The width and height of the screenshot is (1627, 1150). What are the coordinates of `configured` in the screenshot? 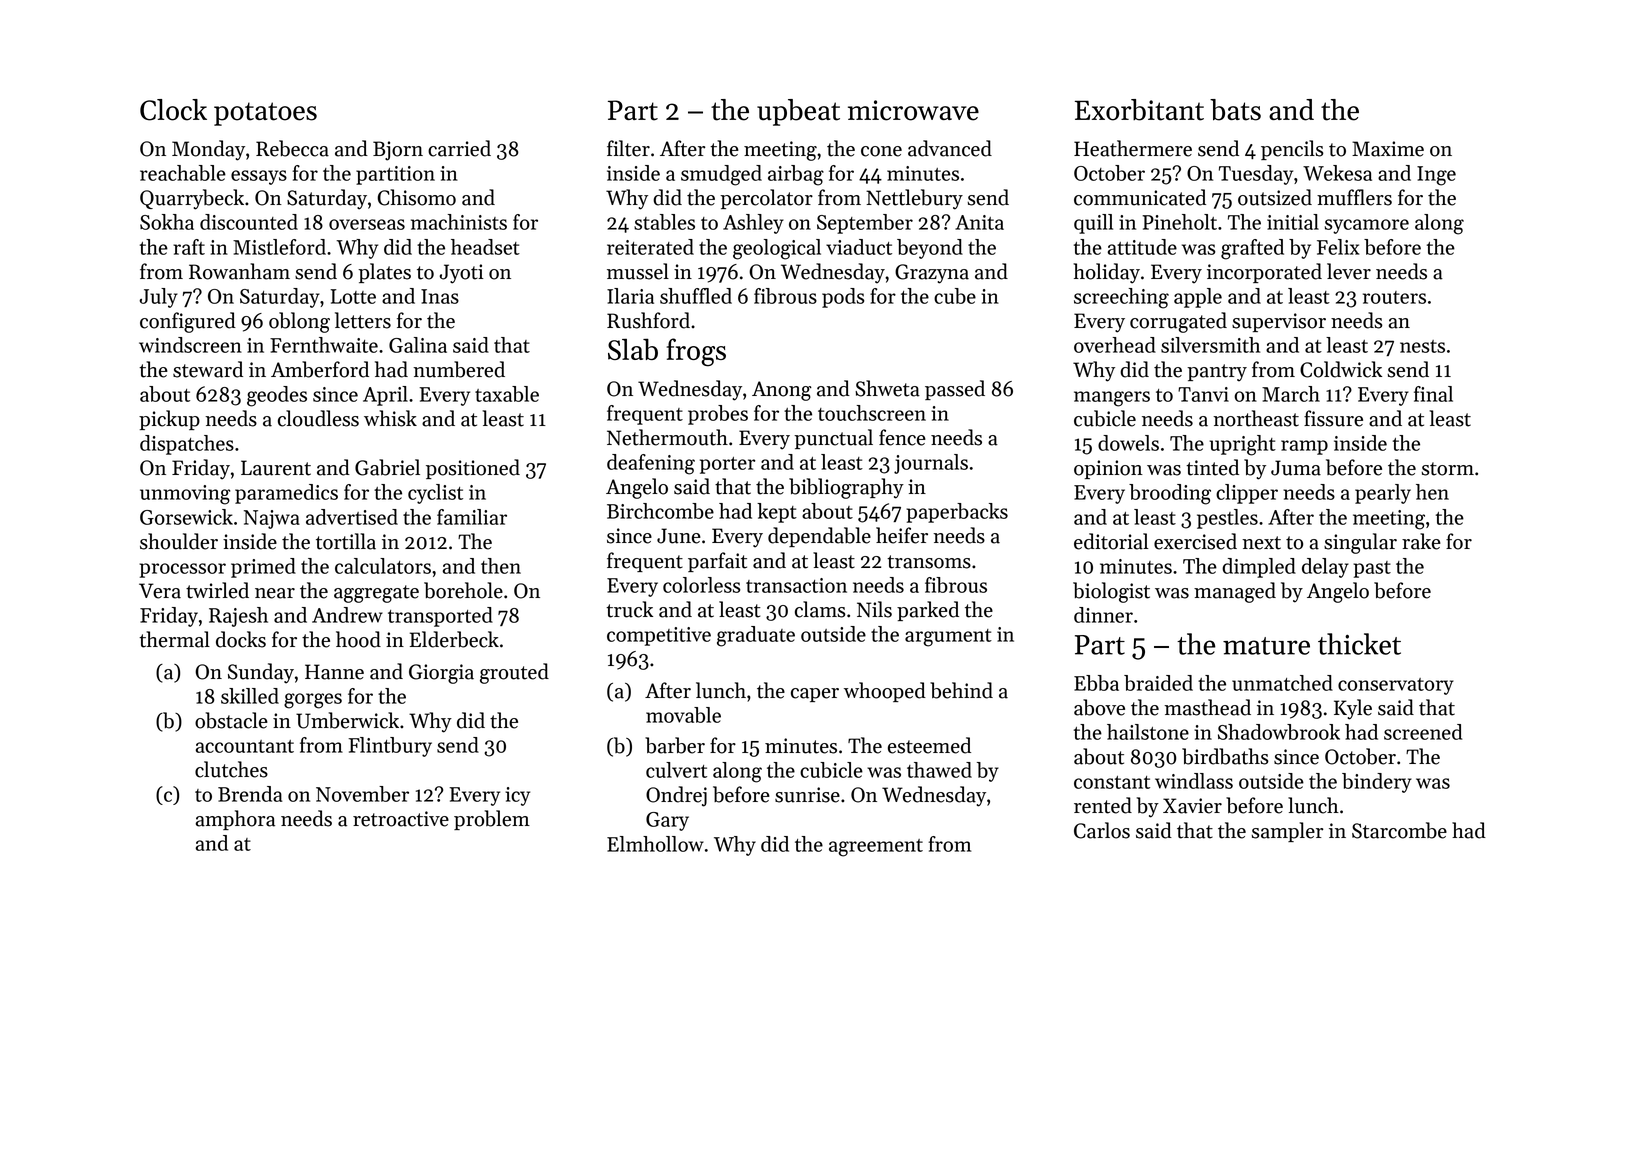 It's located at (188, 322).
